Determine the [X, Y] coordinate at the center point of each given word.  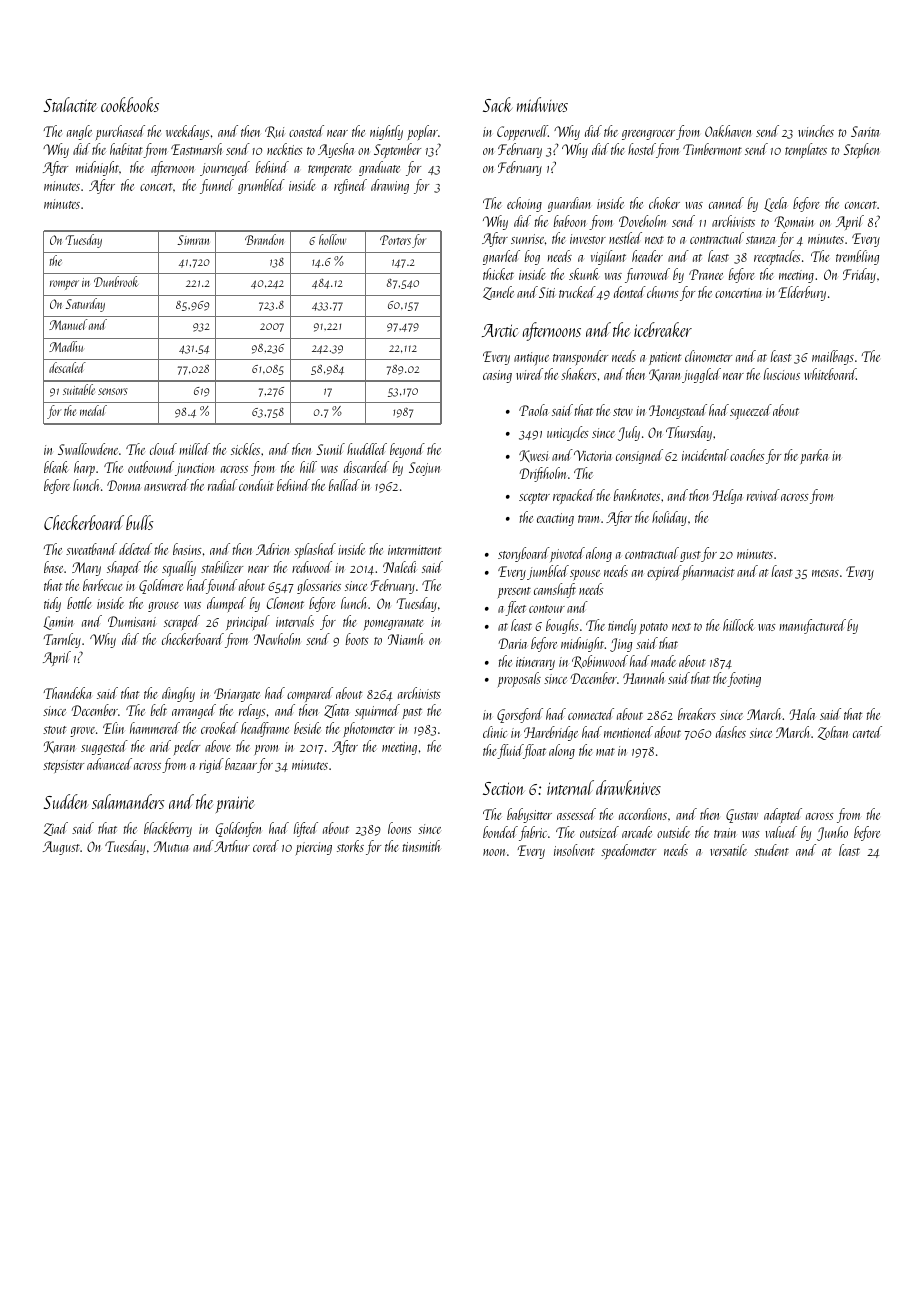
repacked [574, 496]
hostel [642, 149]
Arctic [500, 330]
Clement [285, 603]
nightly [386, 132]
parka [814, 456]
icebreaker [663, 329]
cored [266, 846]
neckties [285, 149]
